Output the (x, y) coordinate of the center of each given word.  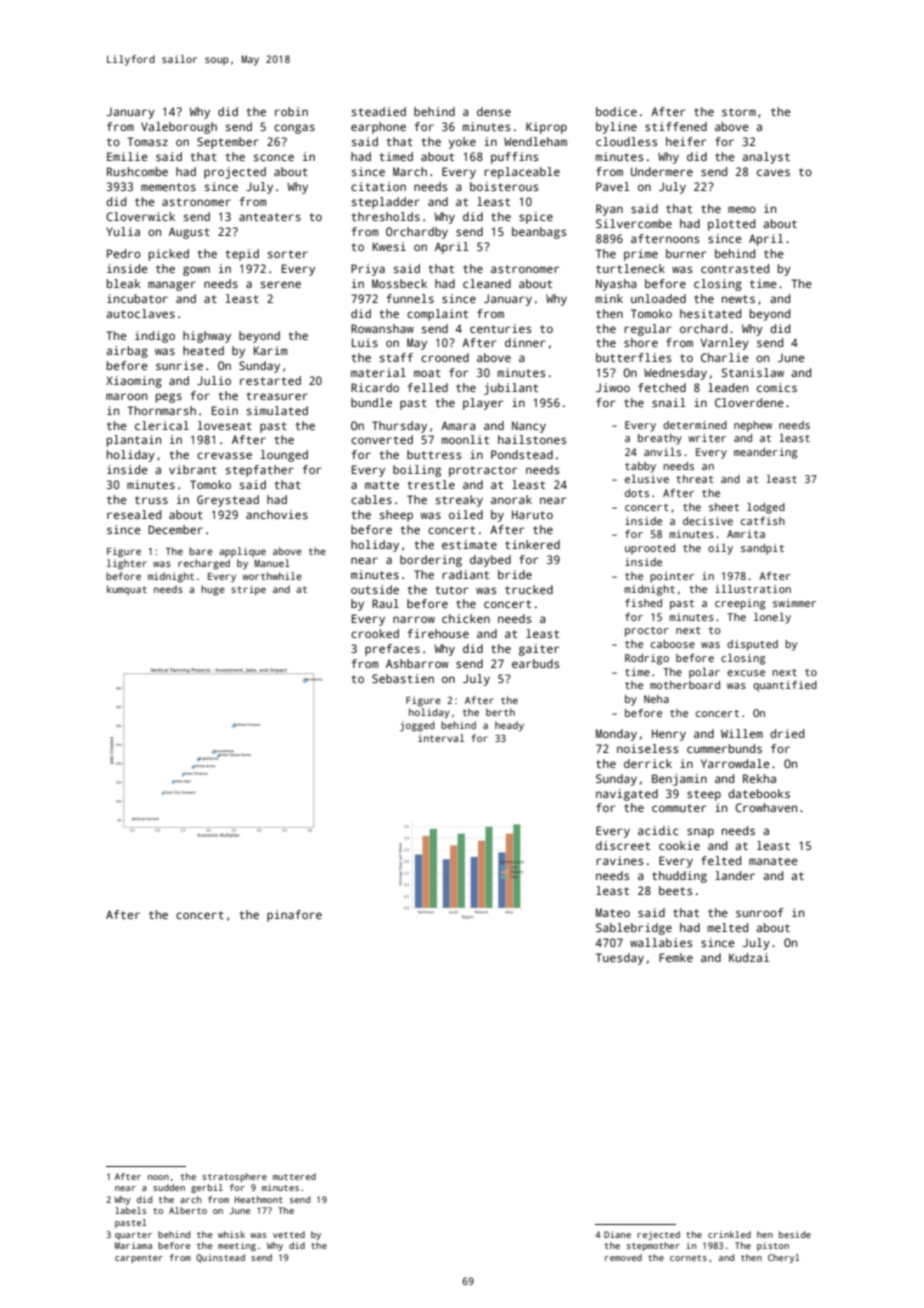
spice (536, 218)
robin (291, 111)
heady (509, 726)
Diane (617, 1234)
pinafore (294, 916)
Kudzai (749, 957)
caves (773, 172)
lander (735, 875)
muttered (294, 1176)
